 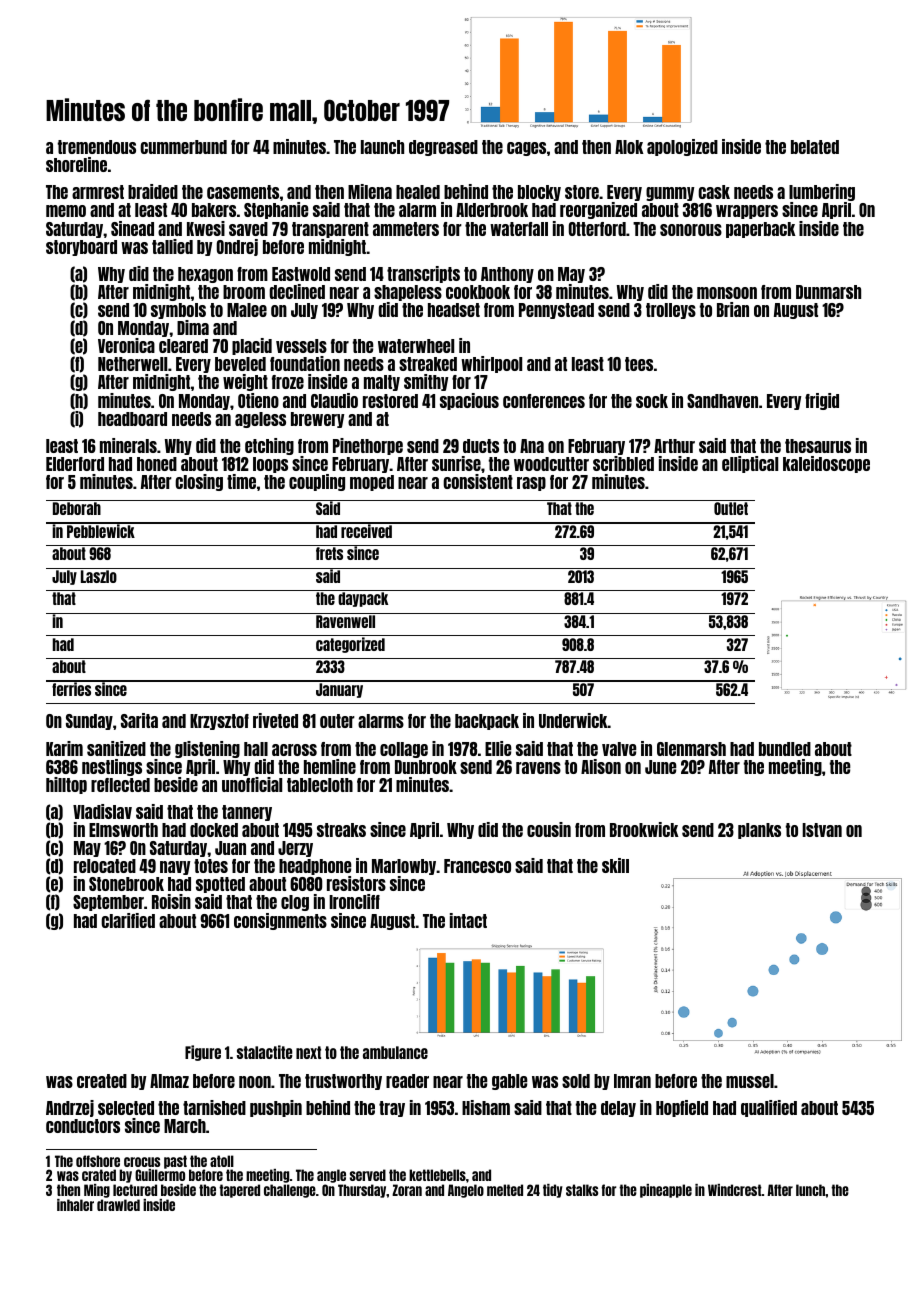 What do you see at coordinates (822, 401) in the screenshot?
I see `frigid` at bounding box center [822, 401].
